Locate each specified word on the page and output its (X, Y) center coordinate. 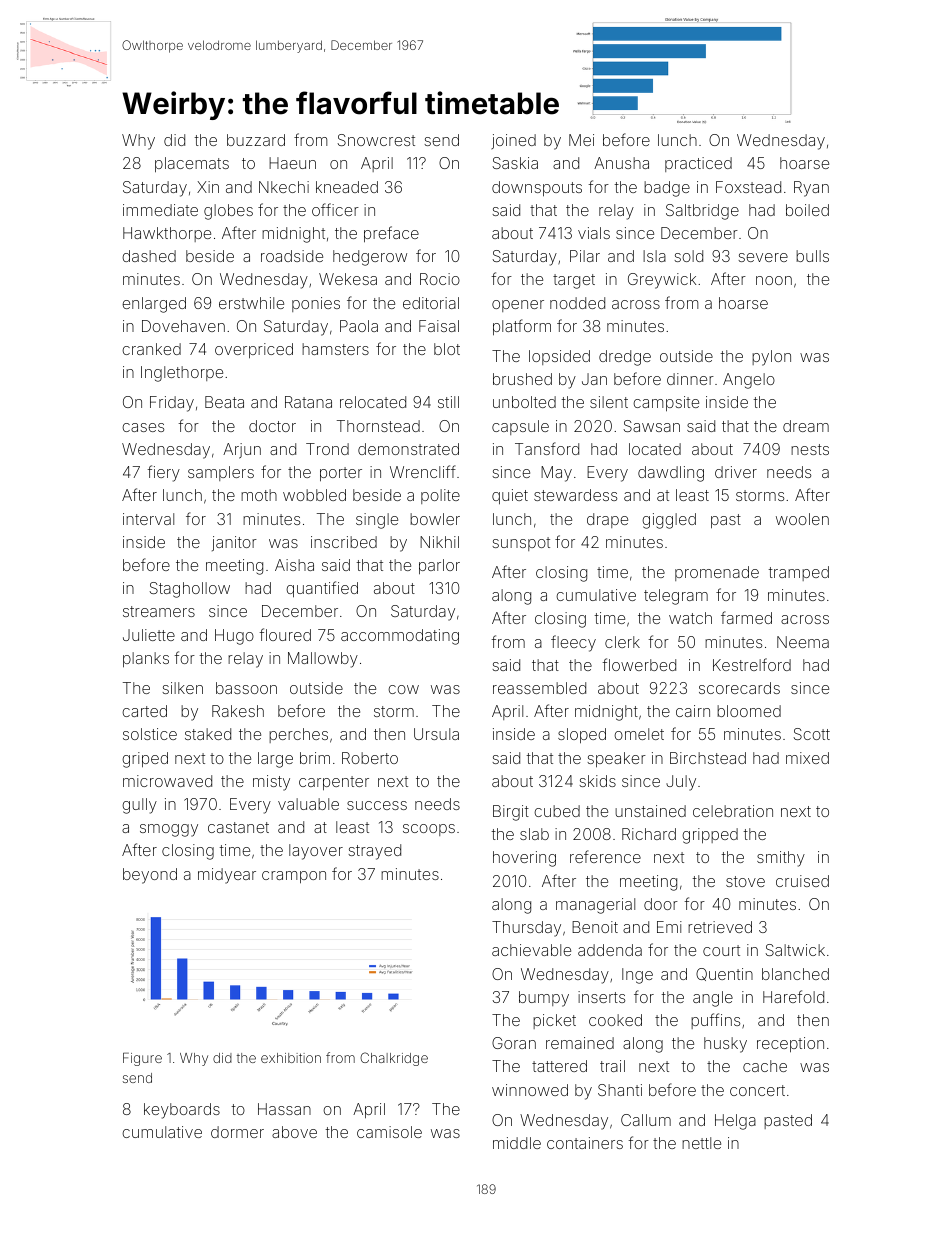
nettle (701, 1143)
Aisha (294, 565)
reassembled (539, 688)
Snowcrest (376, 140)
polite (440, 496)
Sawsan (651, 426)
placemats (192, 164)
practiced (698, 164)
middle (517, 1143)
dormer (237, 1132)
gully (139, 806)
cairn (693, 711)
